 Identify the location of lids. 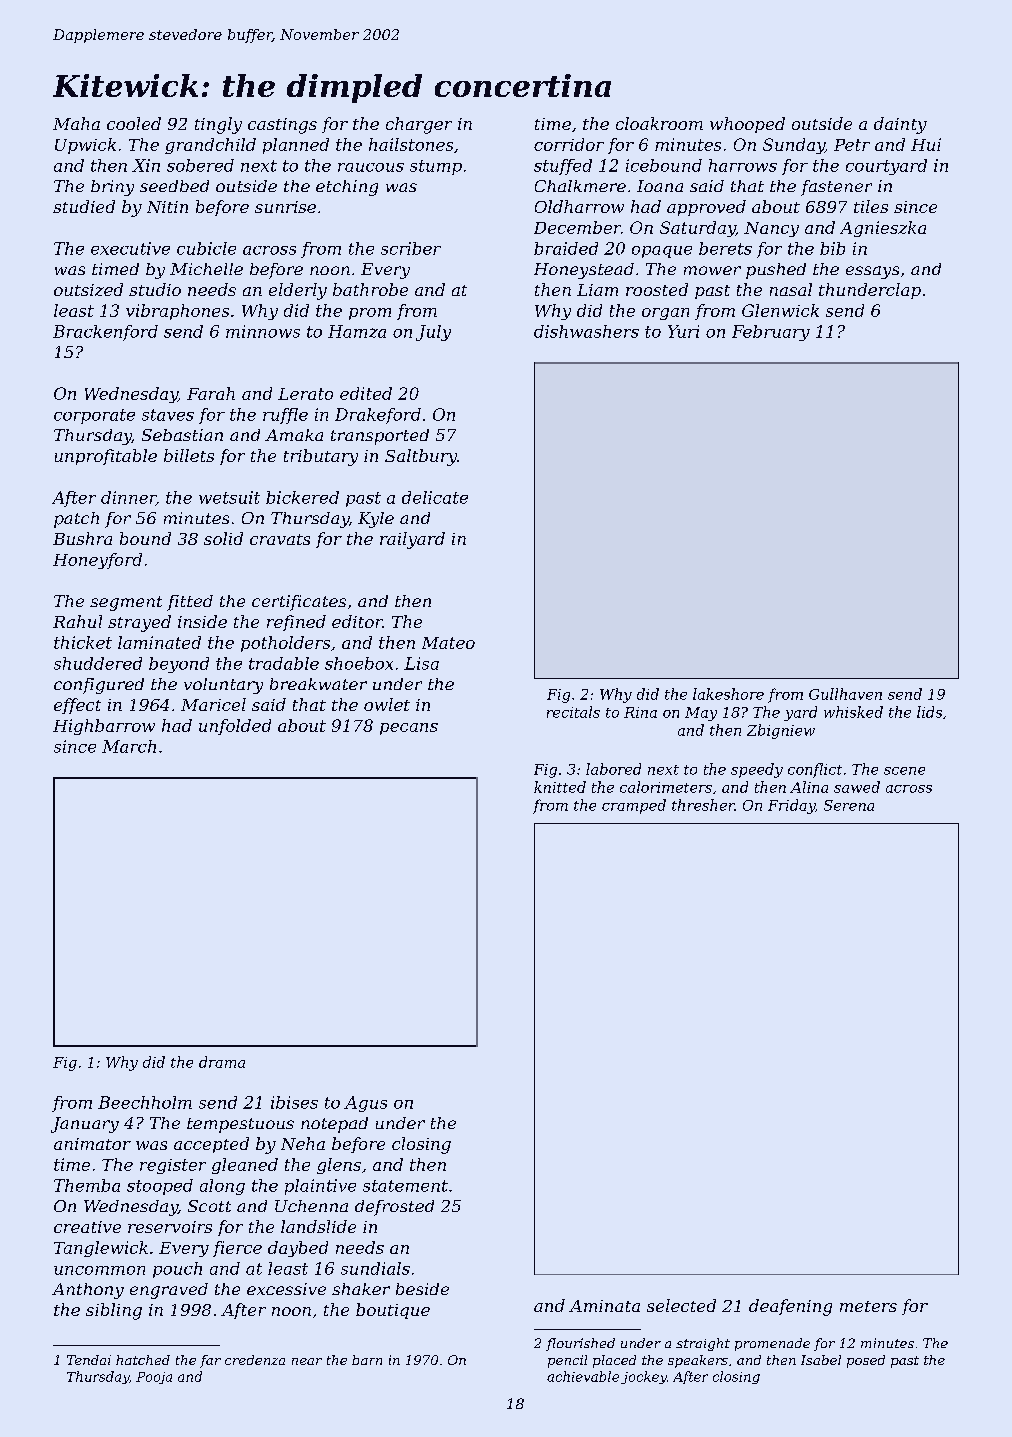
(929, 712).
